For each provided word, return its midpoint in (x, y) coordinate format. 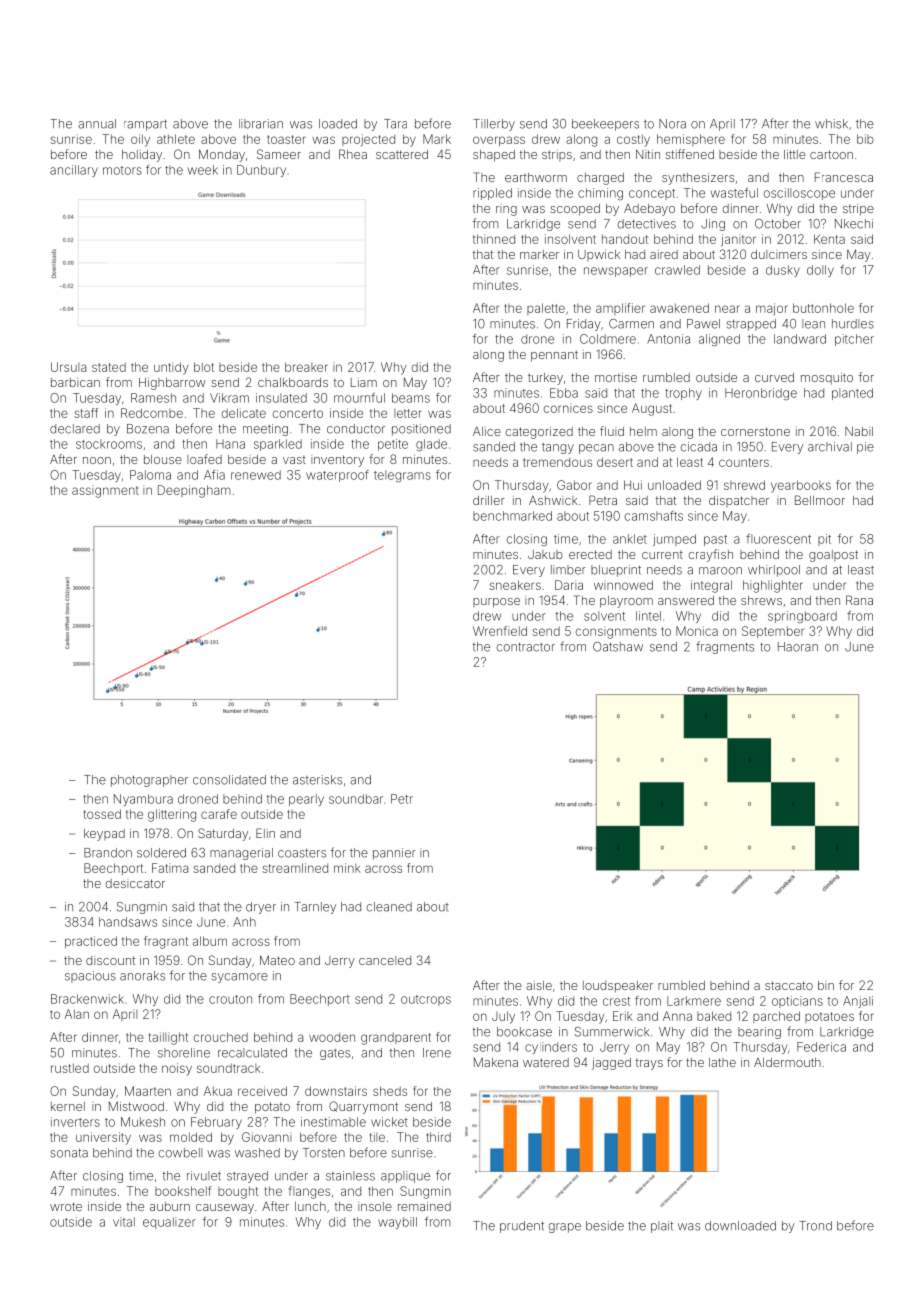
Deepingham (194, 491)
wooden (332, 1037)
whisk (831, 124)
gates (335, 1054)
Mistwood (136, 1106)
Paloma (150, 475)
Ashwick (553, 500)
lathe (722, 1062)
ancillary (74, 171)
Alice (487, 431)
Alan (77, 1014)
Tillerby (494, 125)
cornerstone (755, 431)
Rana (859, 600)
